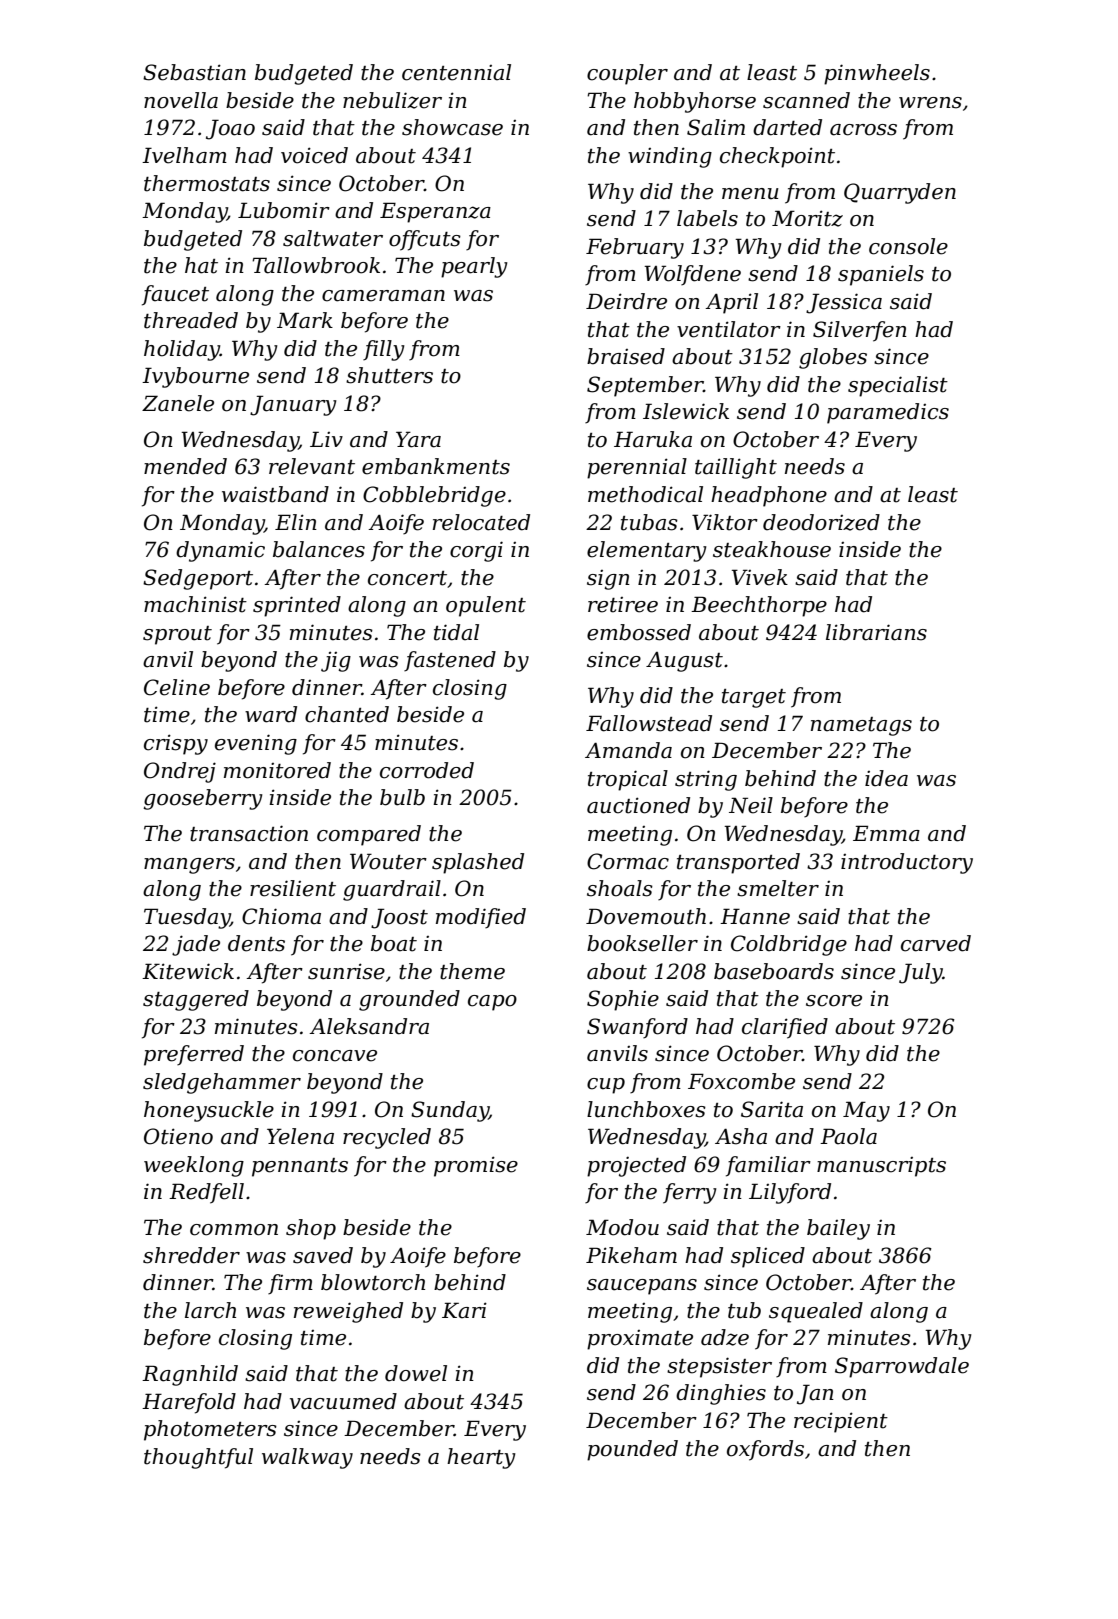 The image size is (1118, 1619). I want to click on Zanele, so click(178, 403).
